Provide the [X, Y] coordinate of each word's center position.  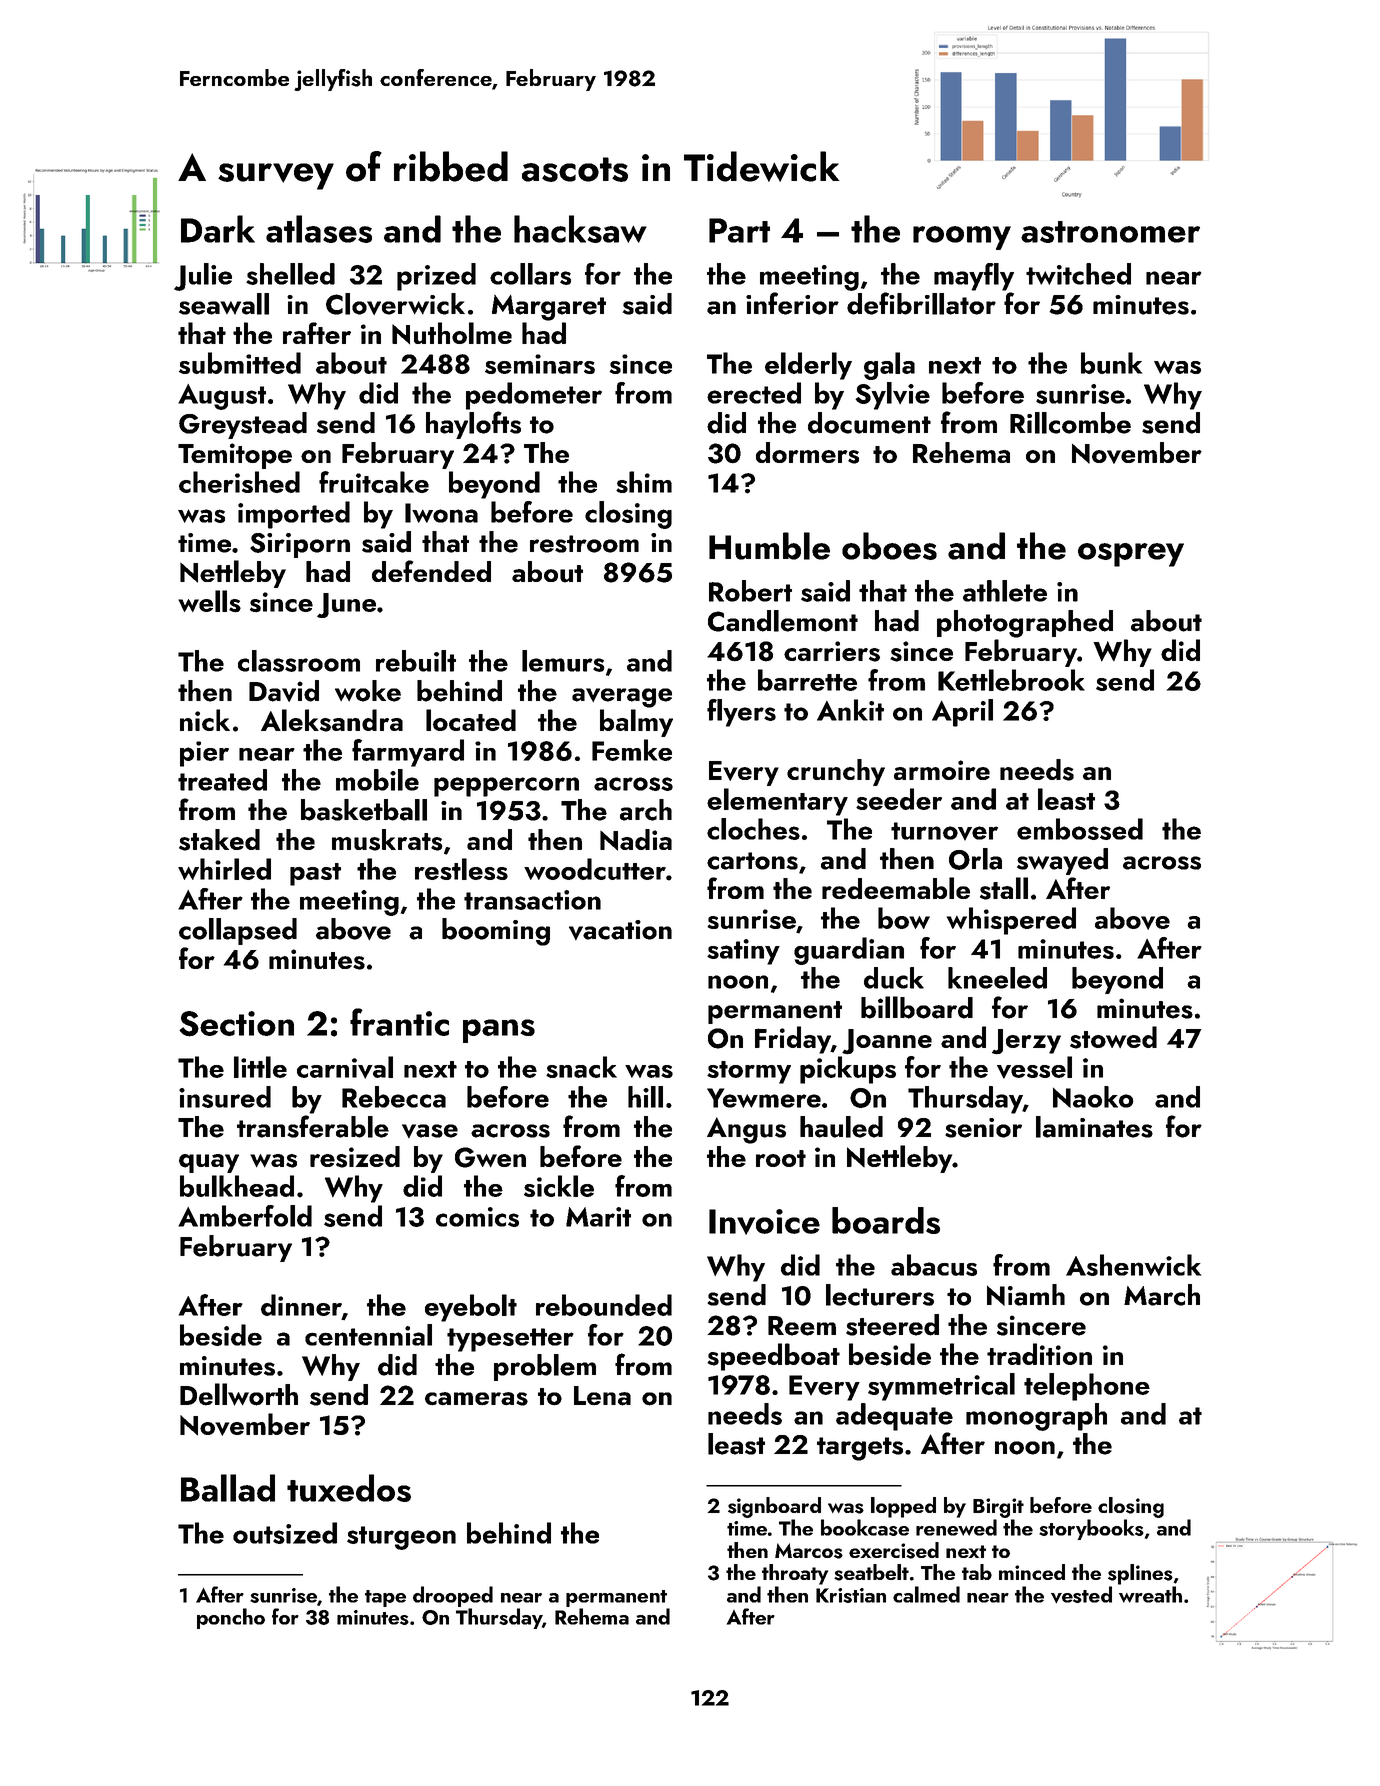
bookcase [865, 1527]
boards [886, 1220]
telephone [1087, 1387]
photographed [1025, 624]
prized [436, 277]
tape [385, 1598]
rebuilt [416, 661]
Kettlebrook [1011, 680]
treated [222, 780]
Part [739, 230]
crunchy [836, 772]
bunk [1111, 363]
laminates [1094, 1127]
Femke [632, 750]
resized [355, 1157]
